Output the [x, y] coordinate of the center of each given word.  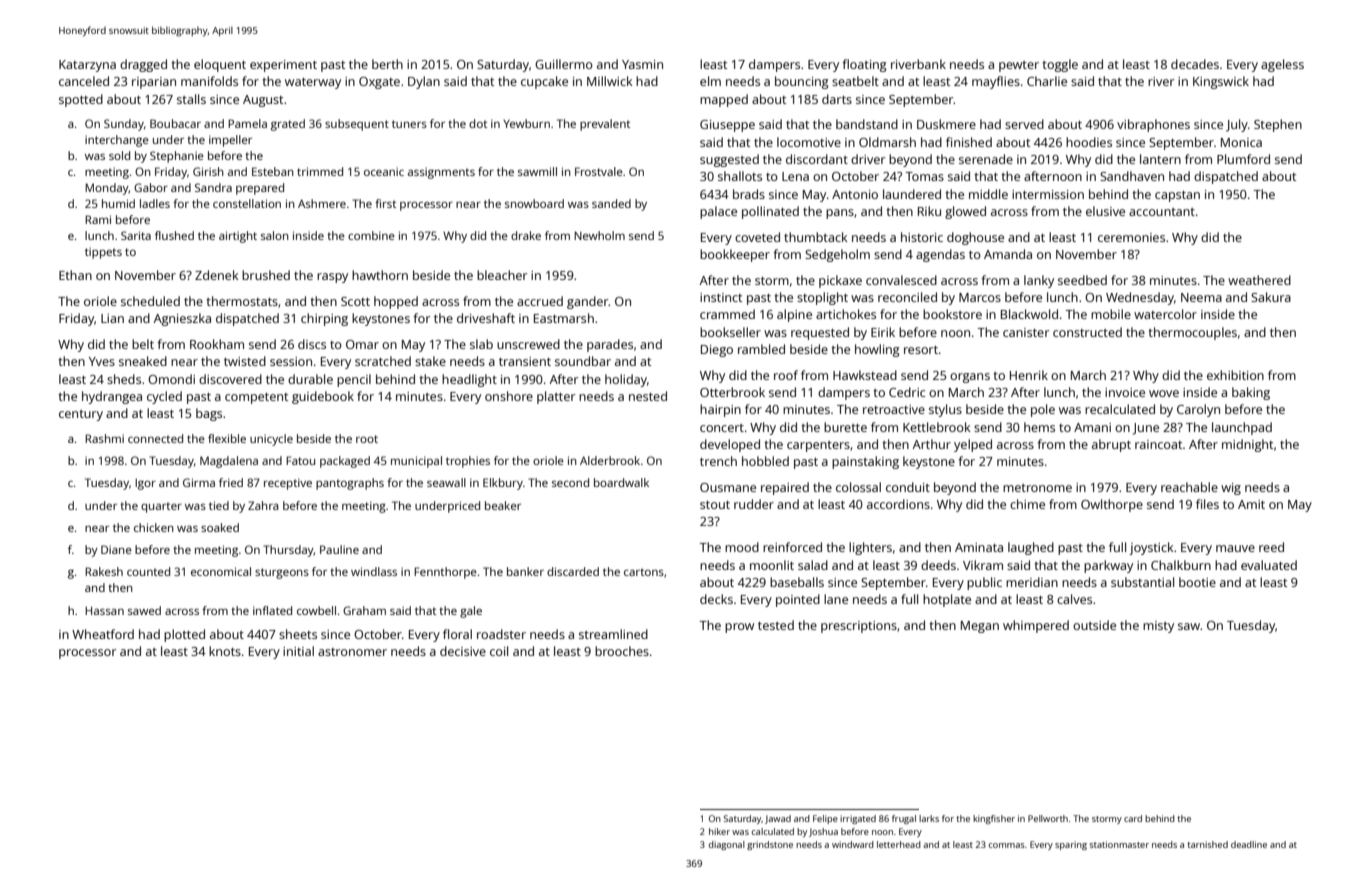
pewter [1019, 66]
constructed [1087, 332]
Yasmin [642, 64]
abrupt [1111, 445]
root [367, 439]
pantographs [350, 484]
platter [556, 397]
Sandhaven [1132, 176]
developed [730, 445]
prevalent [605, 125]
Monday [107, 189]
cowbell [316, 610]
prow [739, 628]
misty [1158, 627]
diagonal [727, 845]
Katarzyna [87, 66]
